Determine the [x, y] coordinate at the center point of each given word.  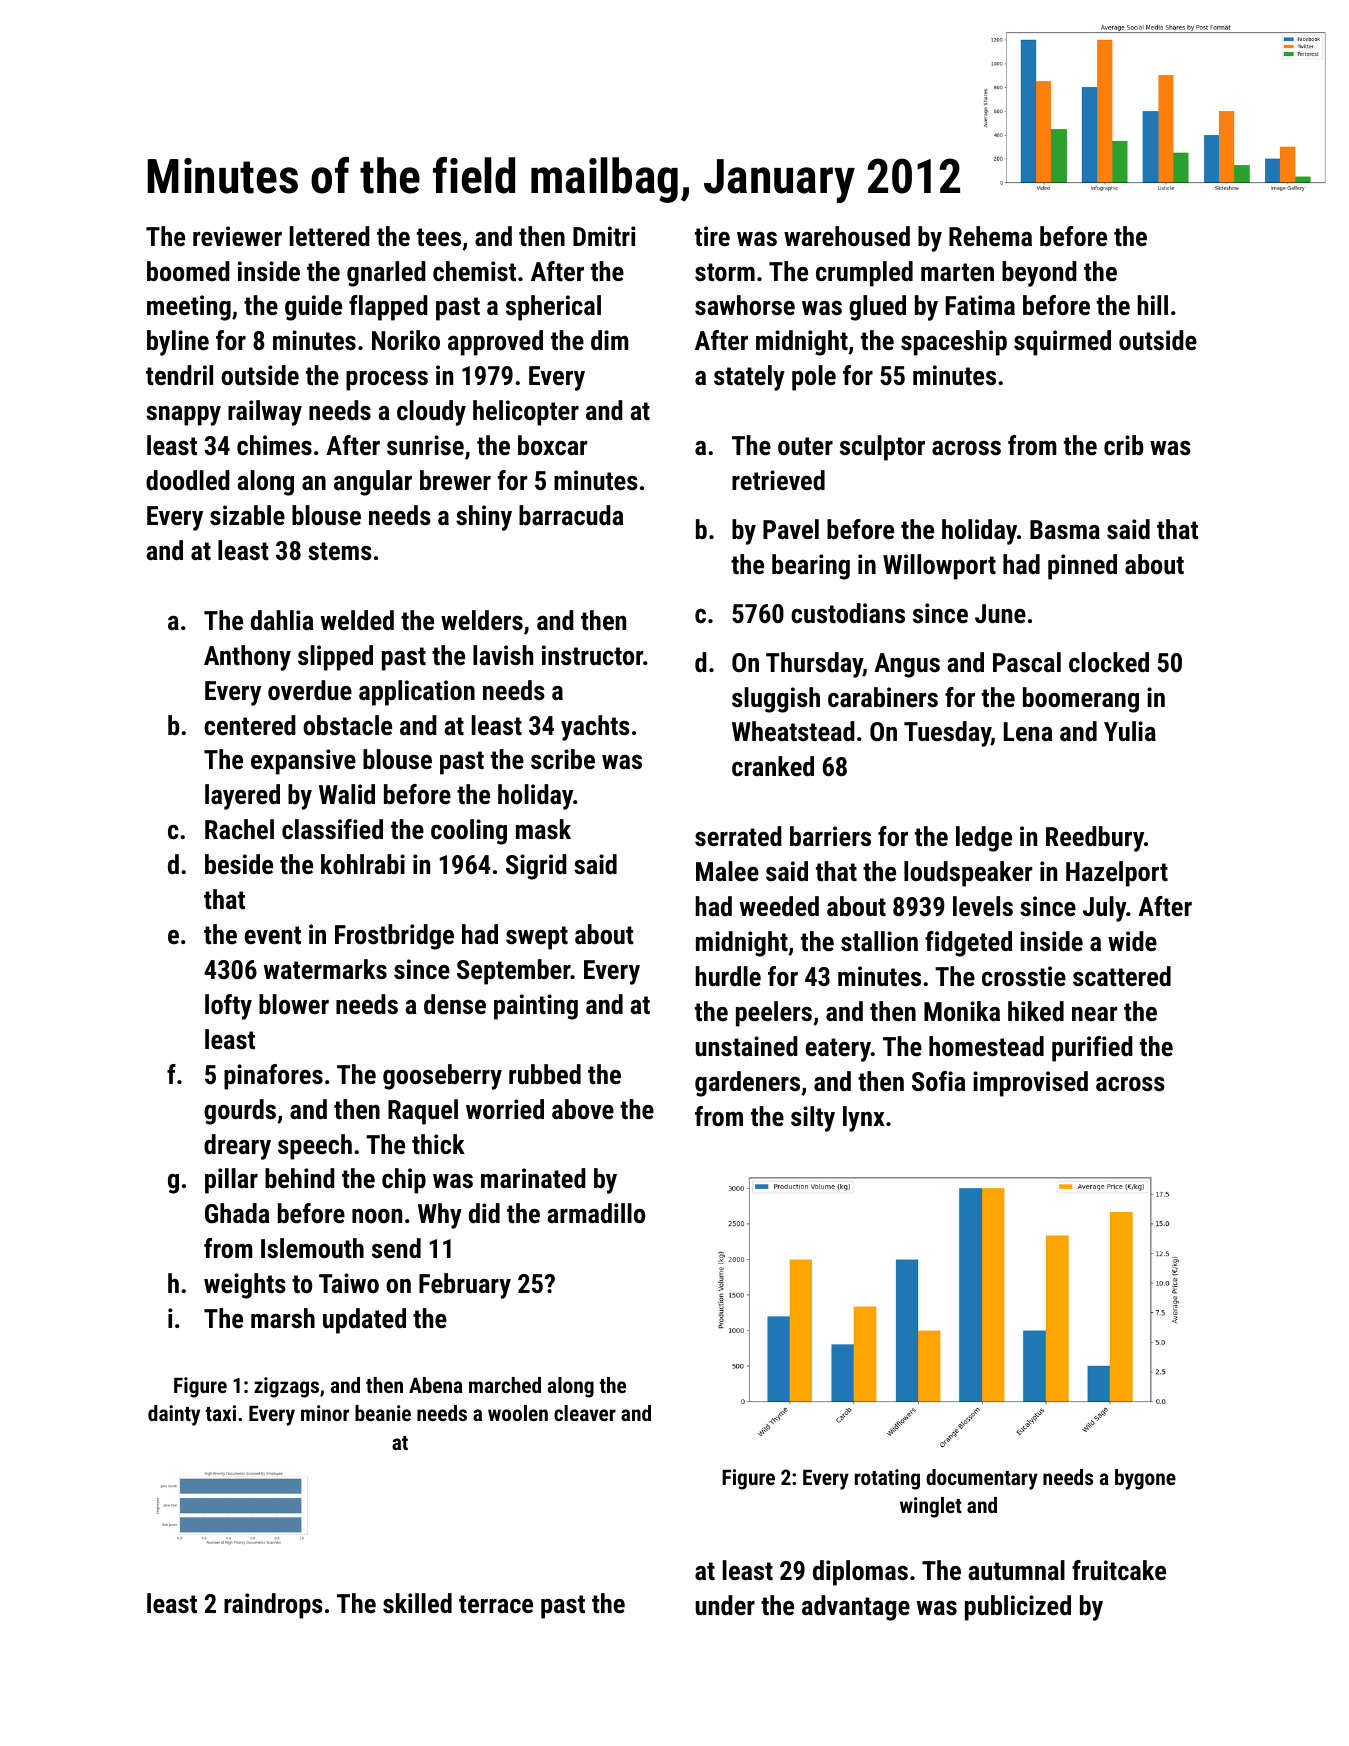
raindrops [273, 1606]
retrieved [778, 480]
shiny [484, 518]
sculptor [882, 448]
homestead [986, 1046]
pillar [231, 1181]
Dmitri [604, 236]
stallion [879, 941]
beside [239, 864]
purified [1092, 1049]
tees [439, 237]
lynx [864, 1119]
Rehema [990, 236]
